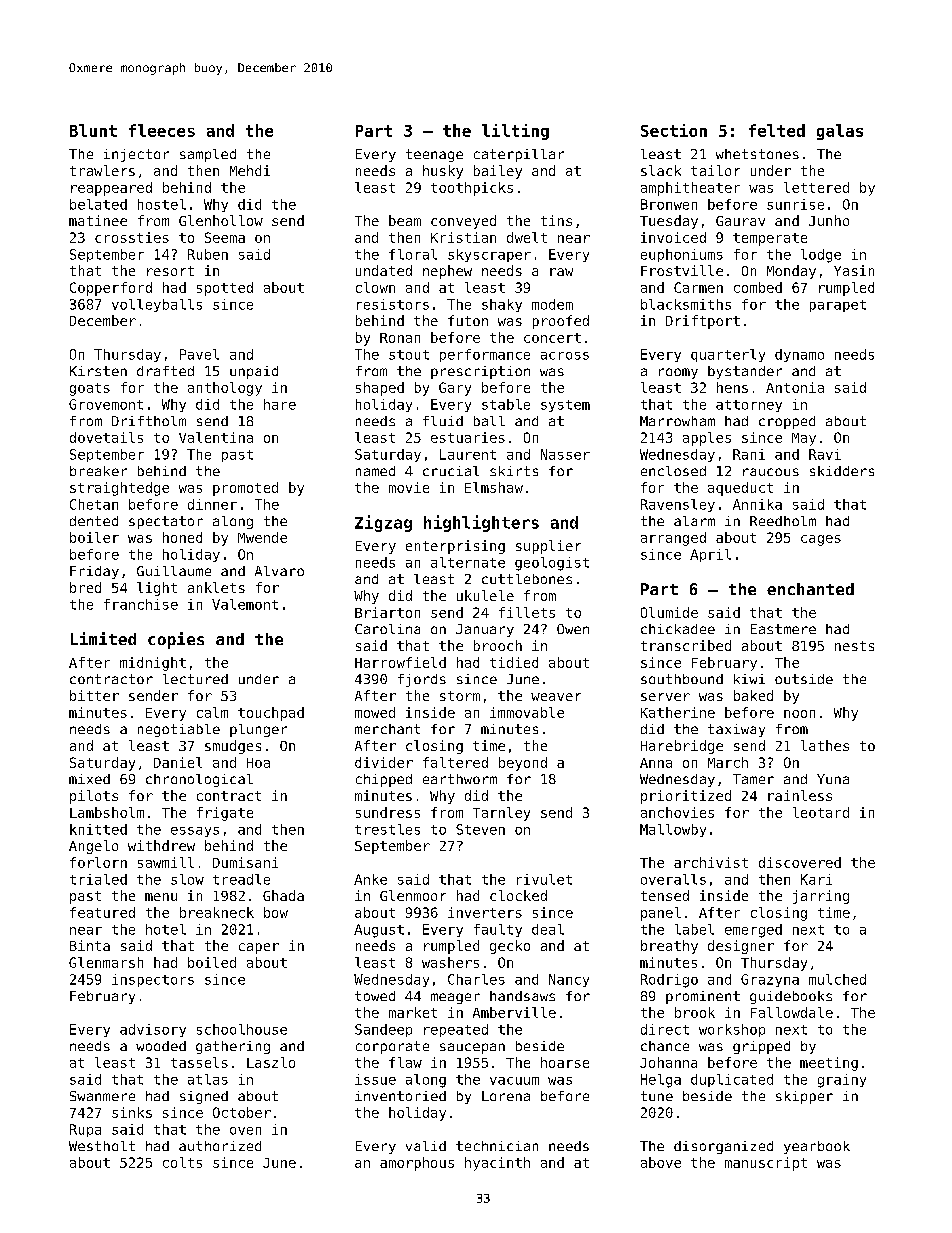  What do you see at coordinates (245, 604) in the screenshot?
I see `Valemont` at bounding box center [245, 604].
